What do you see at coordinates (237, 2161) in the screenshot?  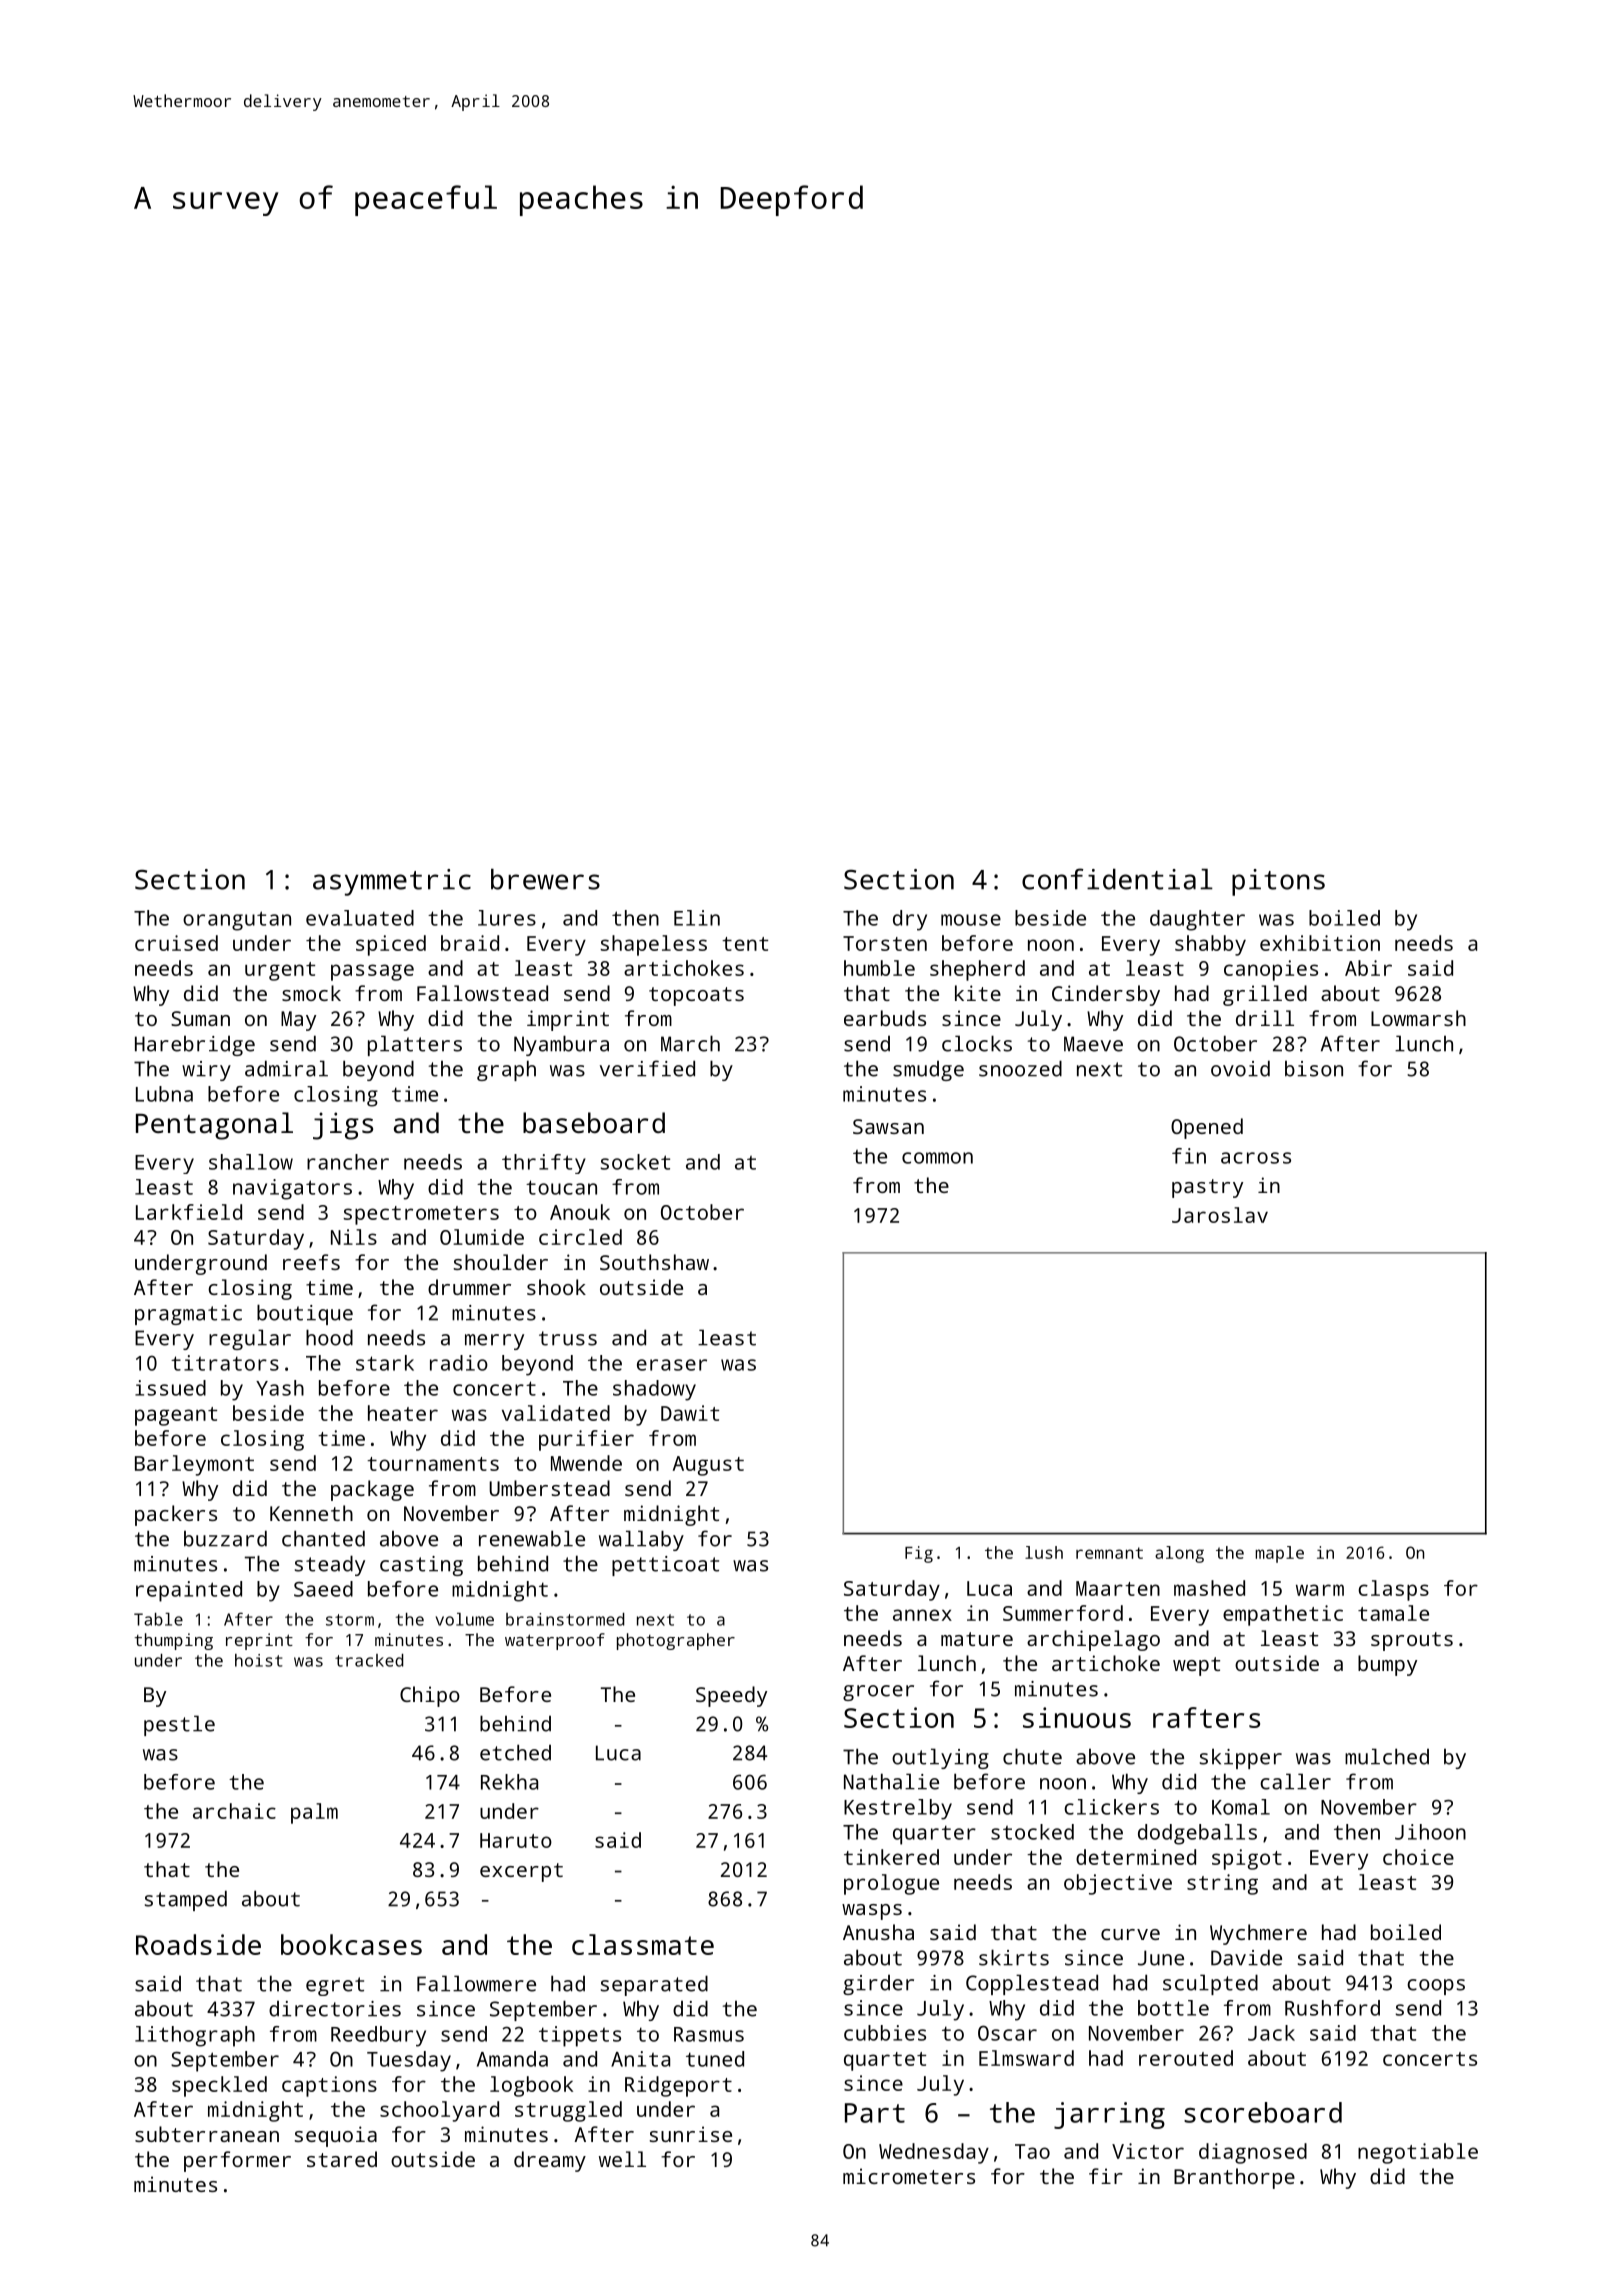 I see `performer` at bounding box center [237, 2161].
